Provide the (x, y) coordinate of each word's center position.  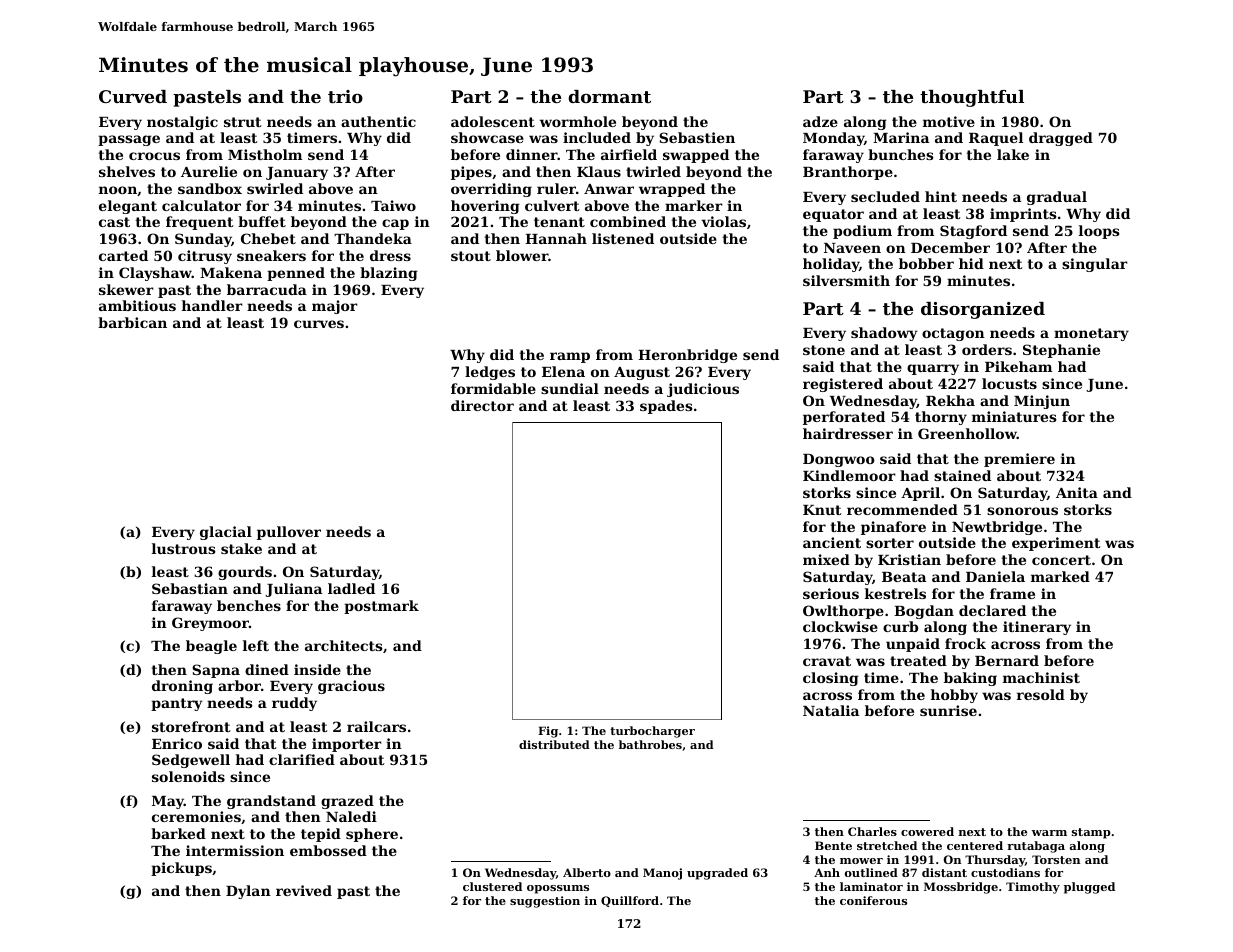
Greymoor (210, 624)
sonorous (1022, 511)
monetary (1091, 334)
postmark (381, 607)
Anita (1077, 492)
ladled (351, 588)
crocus (154, 156)
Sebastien (697, 137)
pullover (289, 533)
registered (843, 385)
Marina (901, 137)
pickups (181, 869)
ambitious (137, 305)
